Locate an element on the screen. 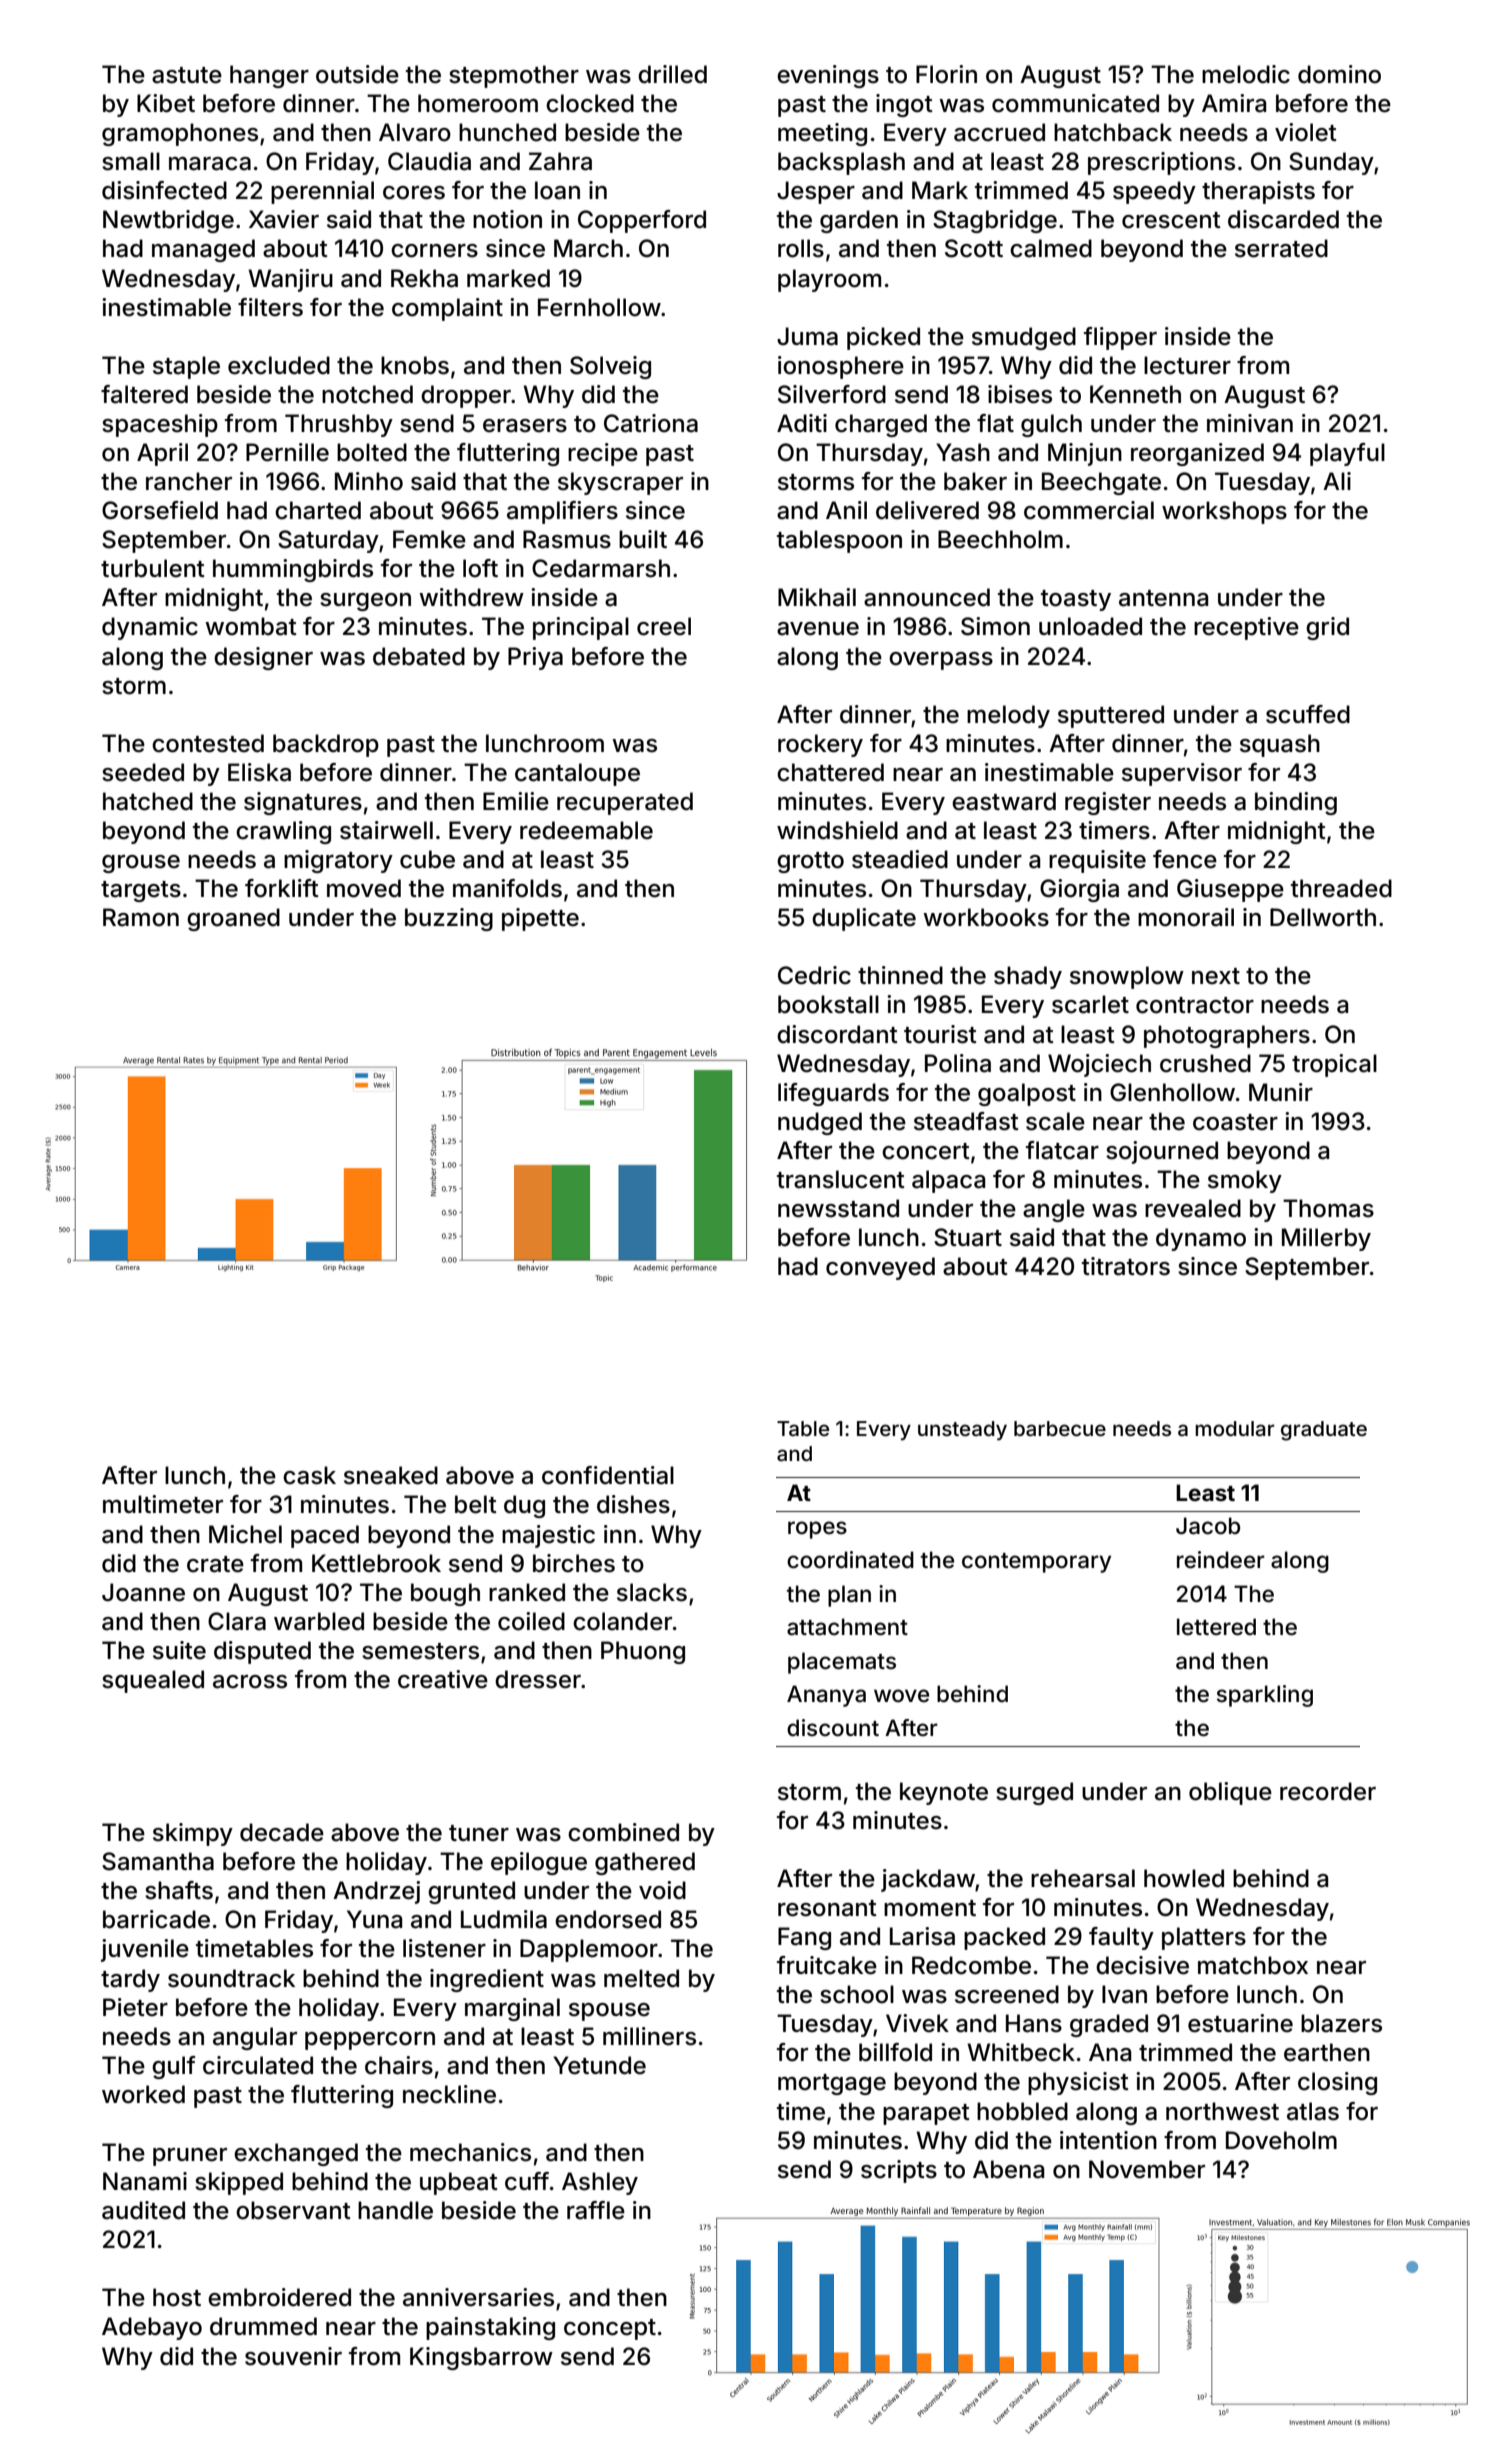 This screenshot has height=2464, width=1496. sparkling is located at coordinates (1265, 1696).
